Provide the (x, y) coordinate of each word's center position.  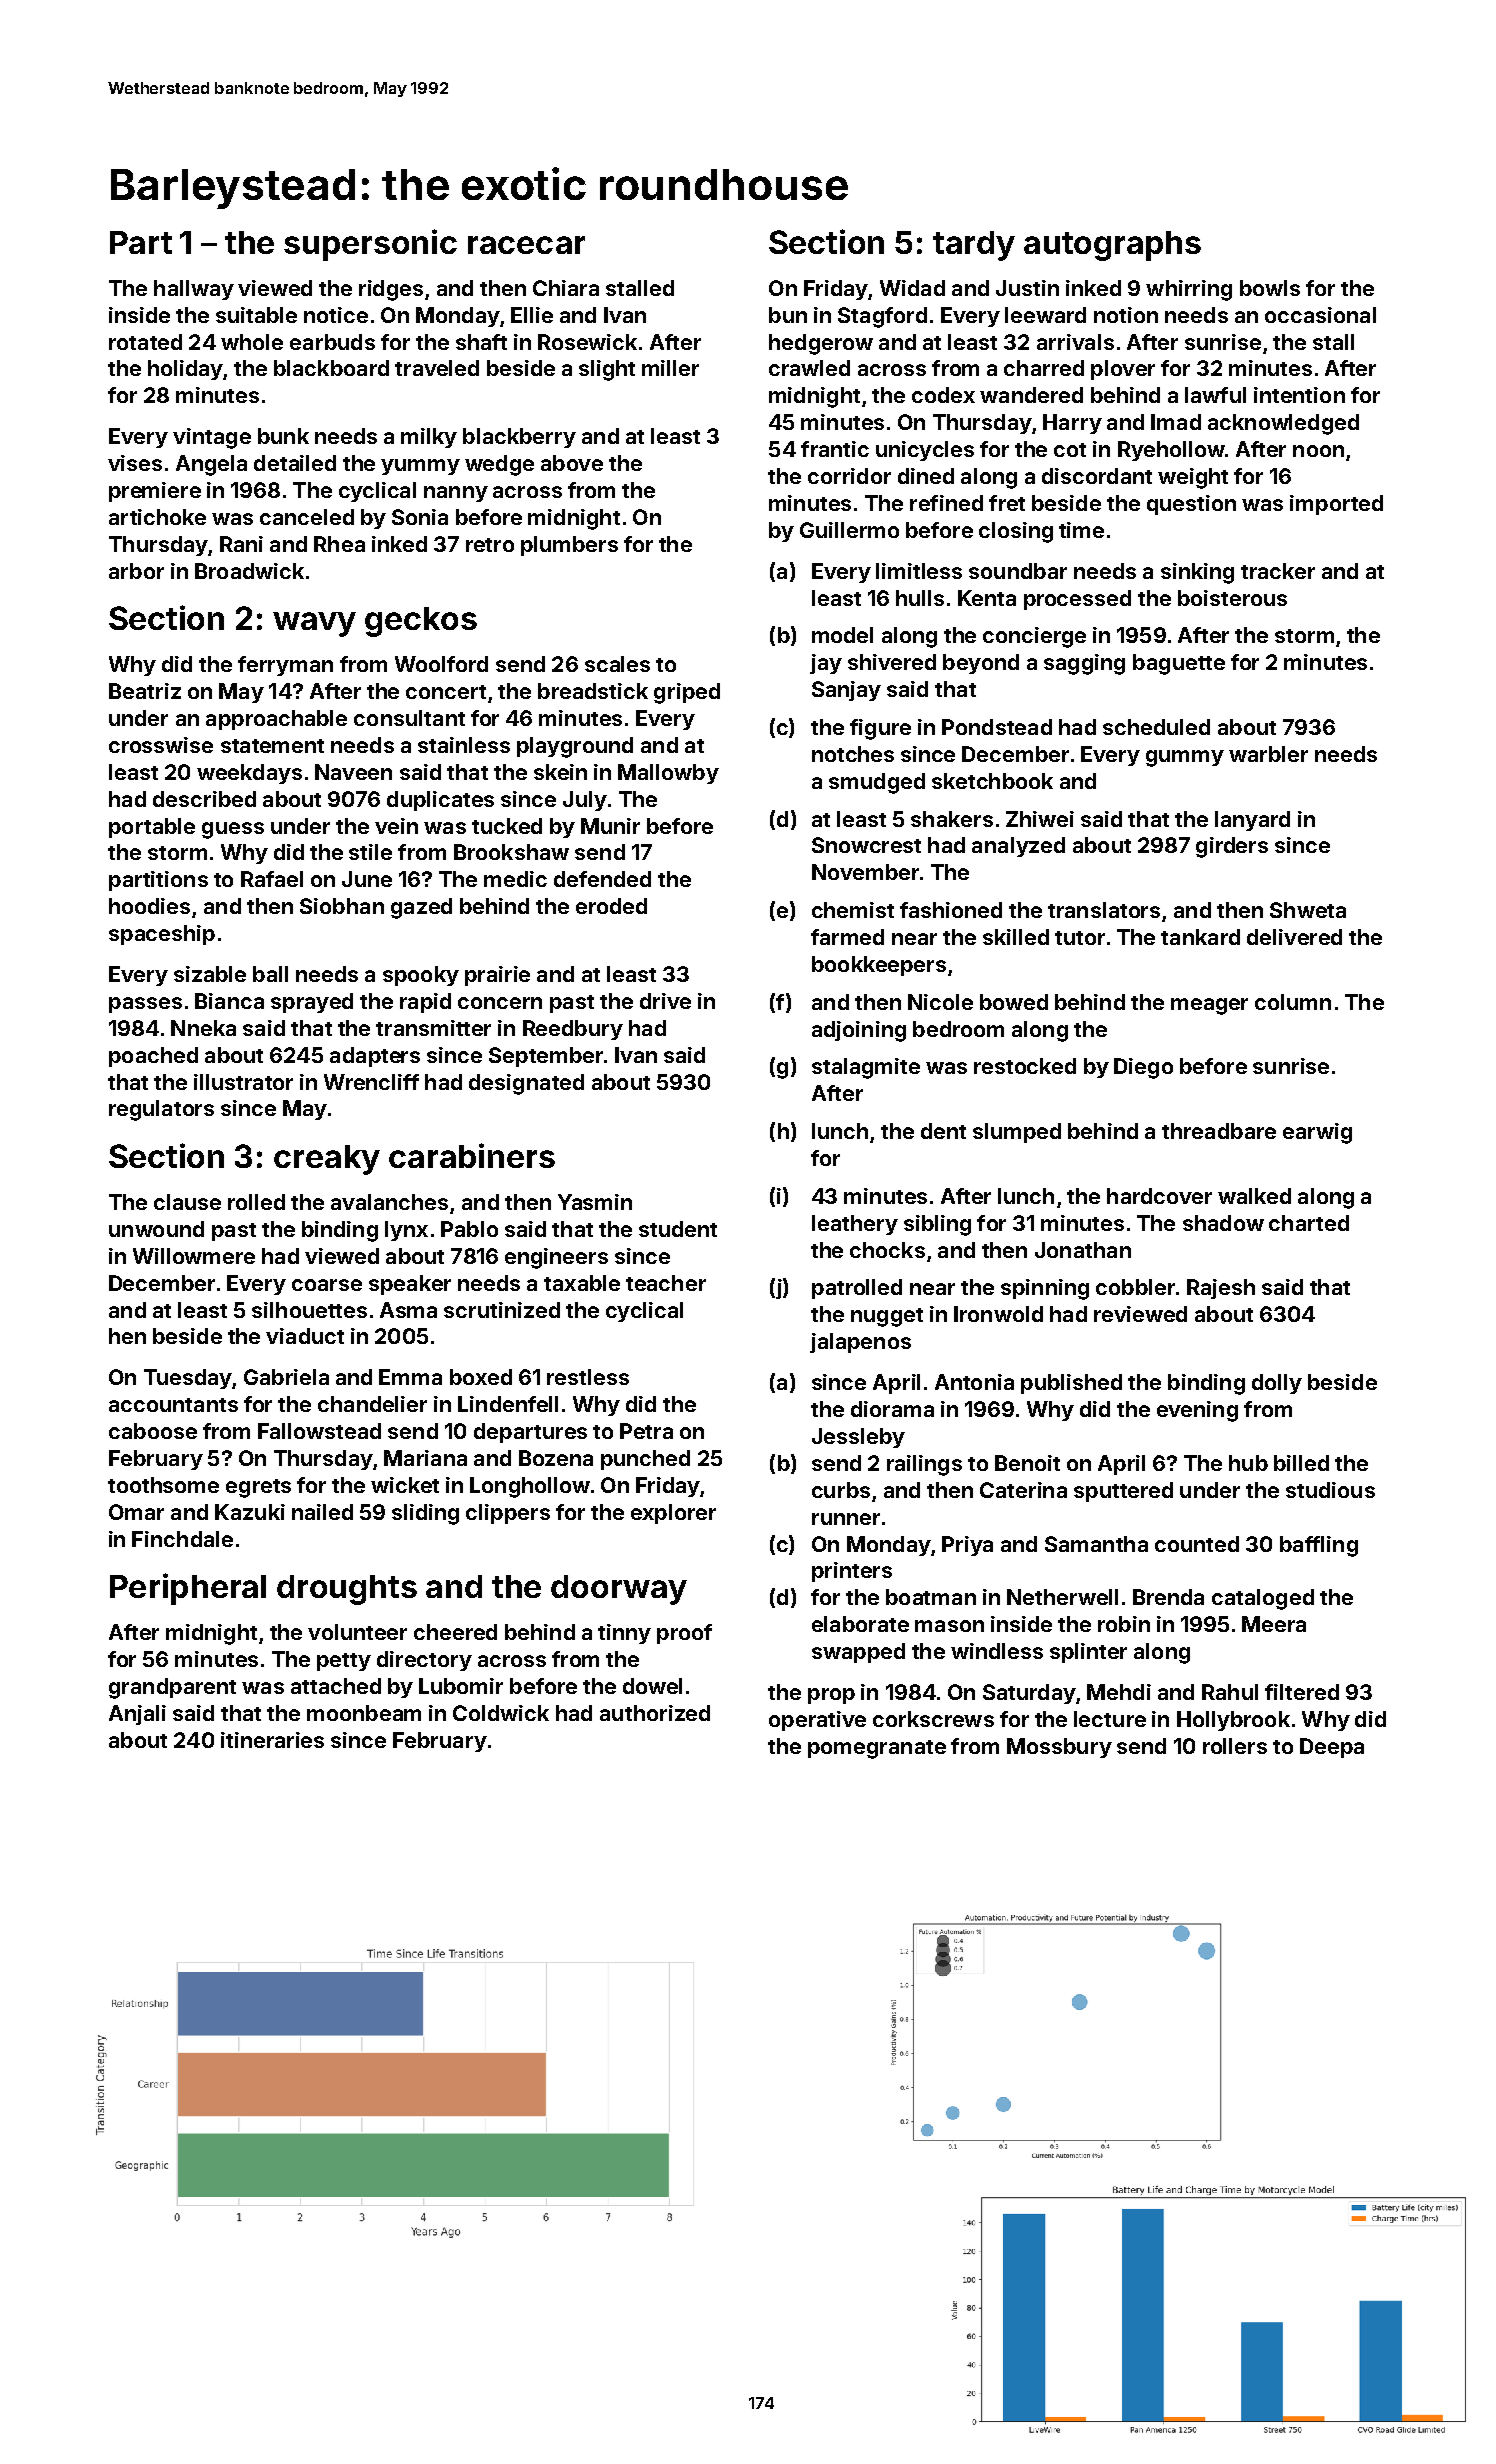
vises (135, 463)
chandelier (372, 1404)
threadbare (1219, 1131)
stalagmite (866, 1068)
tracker (1278, 571)
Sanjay (846, 691)
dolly (1277, 1384)
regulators (161, 1110)
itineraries (272, 1740)
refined (946, 503)
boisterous (1232, 598)
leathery (855, 1225)
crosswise (161, 745)
